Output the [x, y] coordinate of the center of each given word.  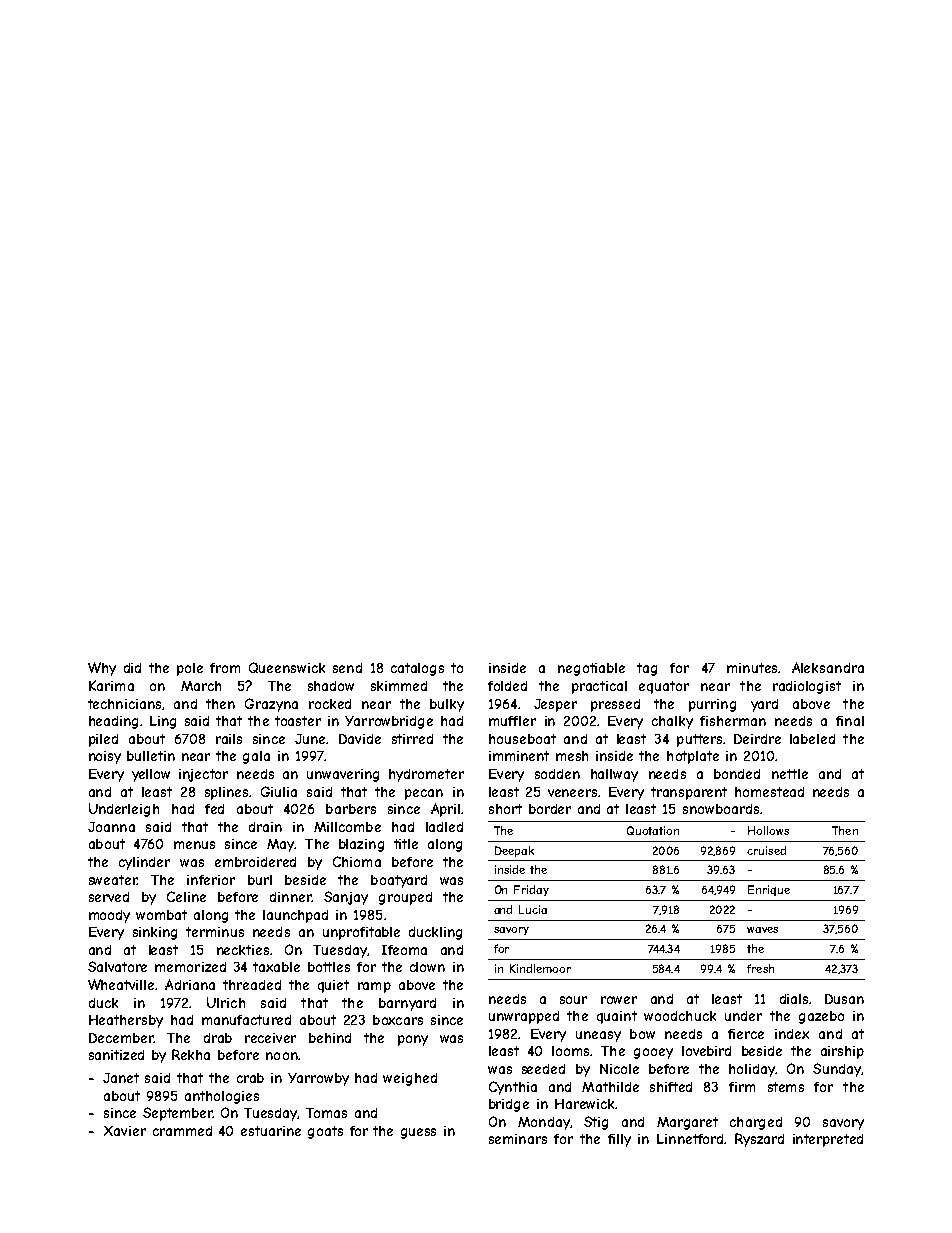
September [178, 1114]
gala [256, 757]
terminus [215, 932]
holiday [752, 1070]
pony [413, 1040]
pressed [615, 705]
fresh [760, 968]
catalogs [417, 669]
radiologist [807, 687]
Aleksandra [828, 667]
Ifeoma [404, 950]
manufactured [246, 1020]
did [132, 668]
